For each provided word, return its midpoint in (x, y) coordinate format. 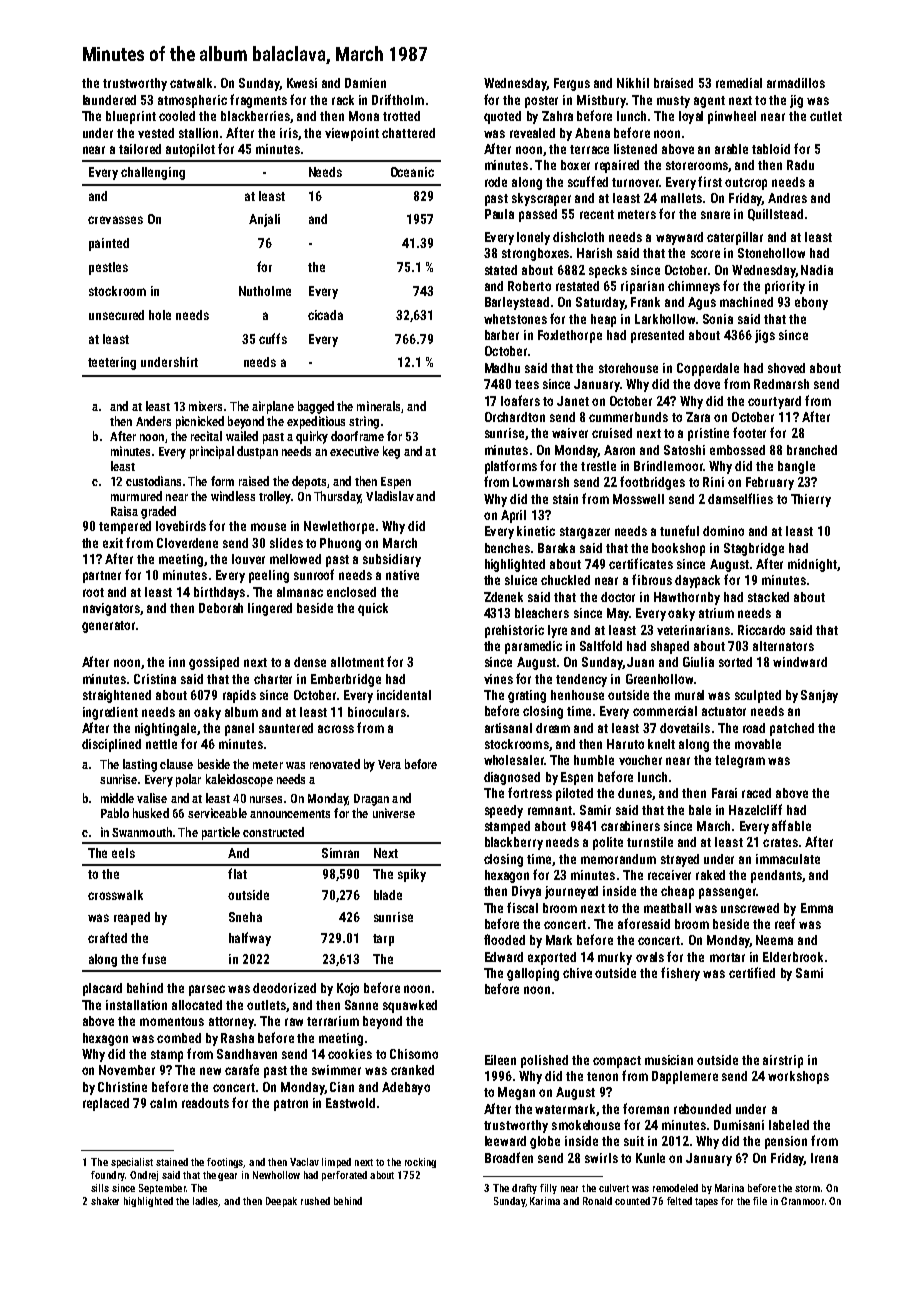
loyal (691, 117)
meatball (667, 908)
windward (800, 662)
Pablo (115, 813)
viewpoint (352, 134)
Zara (698, 417)
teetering (112, 363)
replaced (106, 1104)
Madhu (502, 368)
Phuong (340, 544)
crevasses (115, 220)
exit (113, 543)
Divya (526, 892)
